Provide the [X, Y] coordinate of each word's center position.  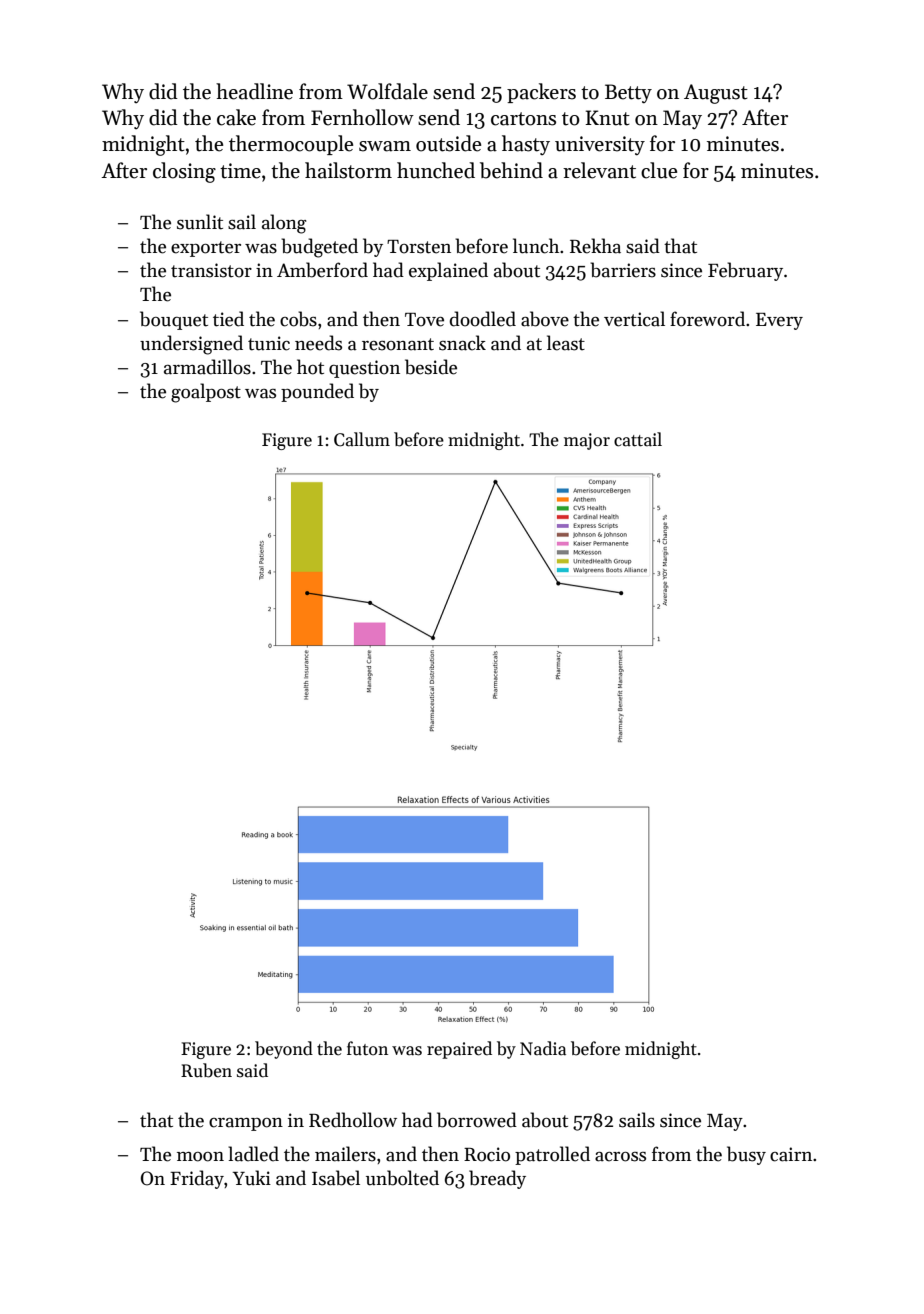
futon [367, 1048]
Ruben [206, 1070]
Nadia [543, 1048]
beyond [284, 1050]
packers [541, 93]
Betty [628, 93]
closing [184, 172]
